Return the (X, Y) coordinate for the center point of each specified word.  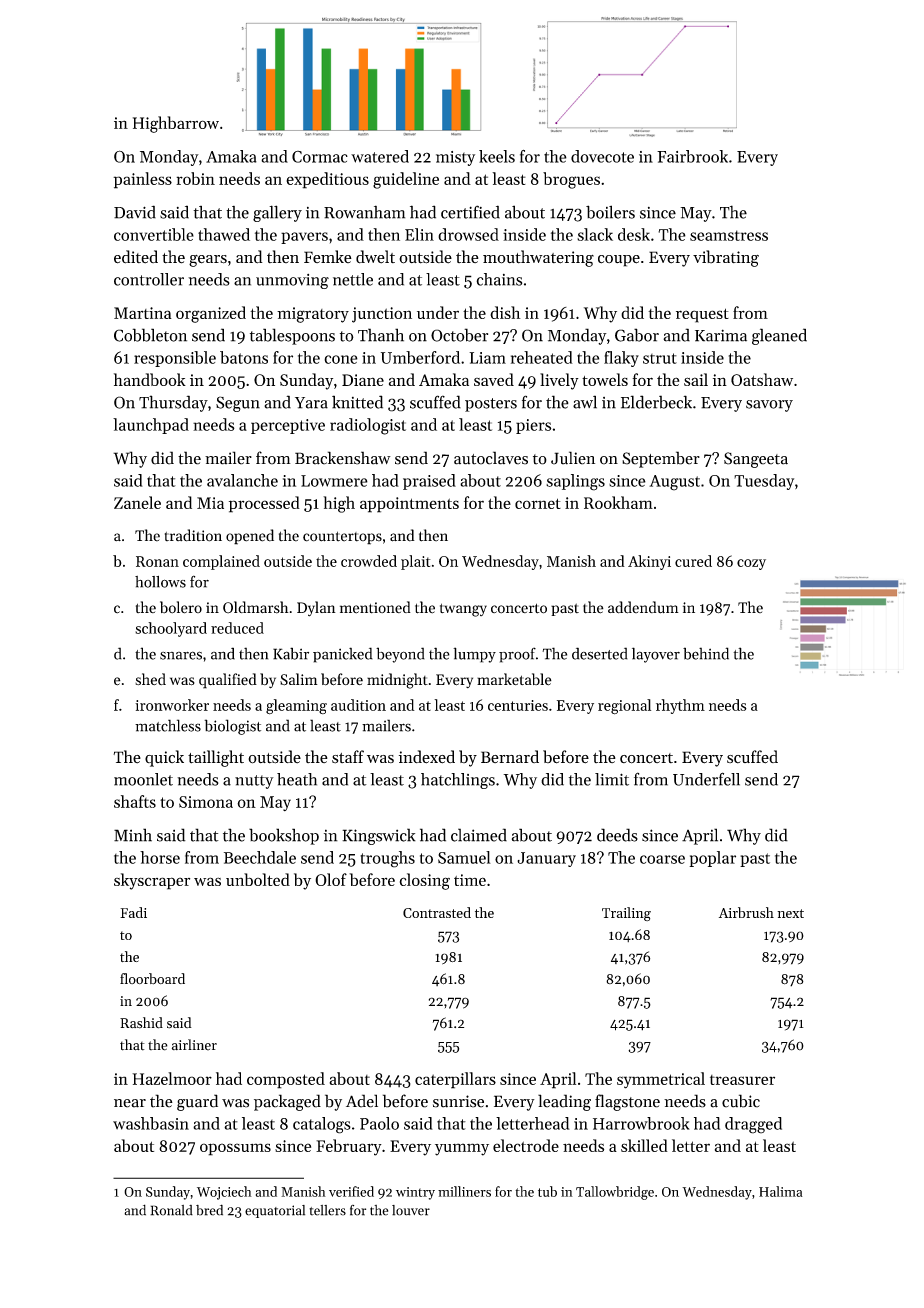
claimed (479, 835)
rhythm (680, 706)
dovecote (602, 156)
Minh (133, 835)
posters (491, 405)
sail (696, 379)
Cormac (320, 157)
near (130, 1103)
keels (497, 156)
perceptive (288, 426)
